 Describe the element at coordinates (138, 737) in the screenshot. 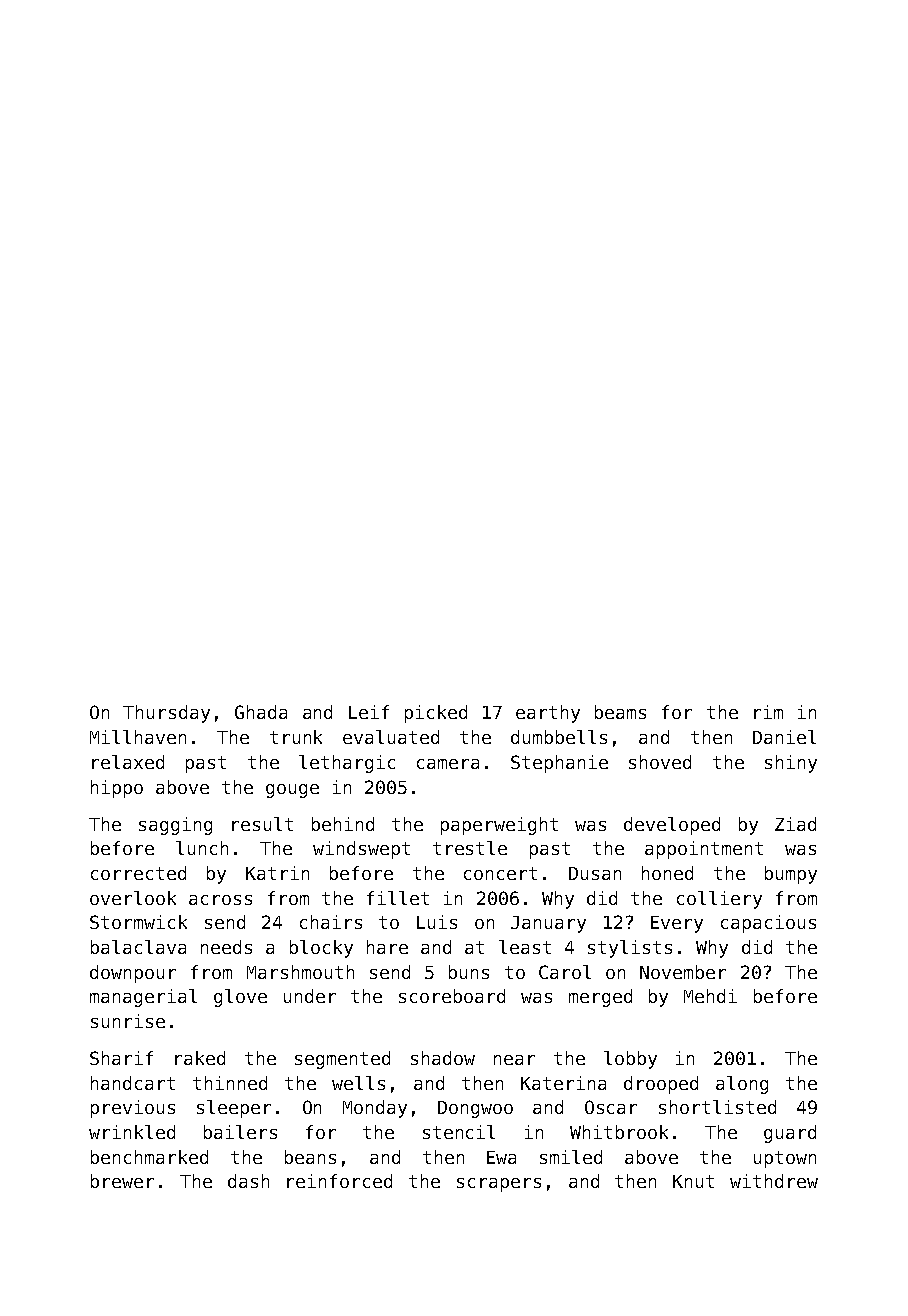

I see `Millhaven` at that location.
